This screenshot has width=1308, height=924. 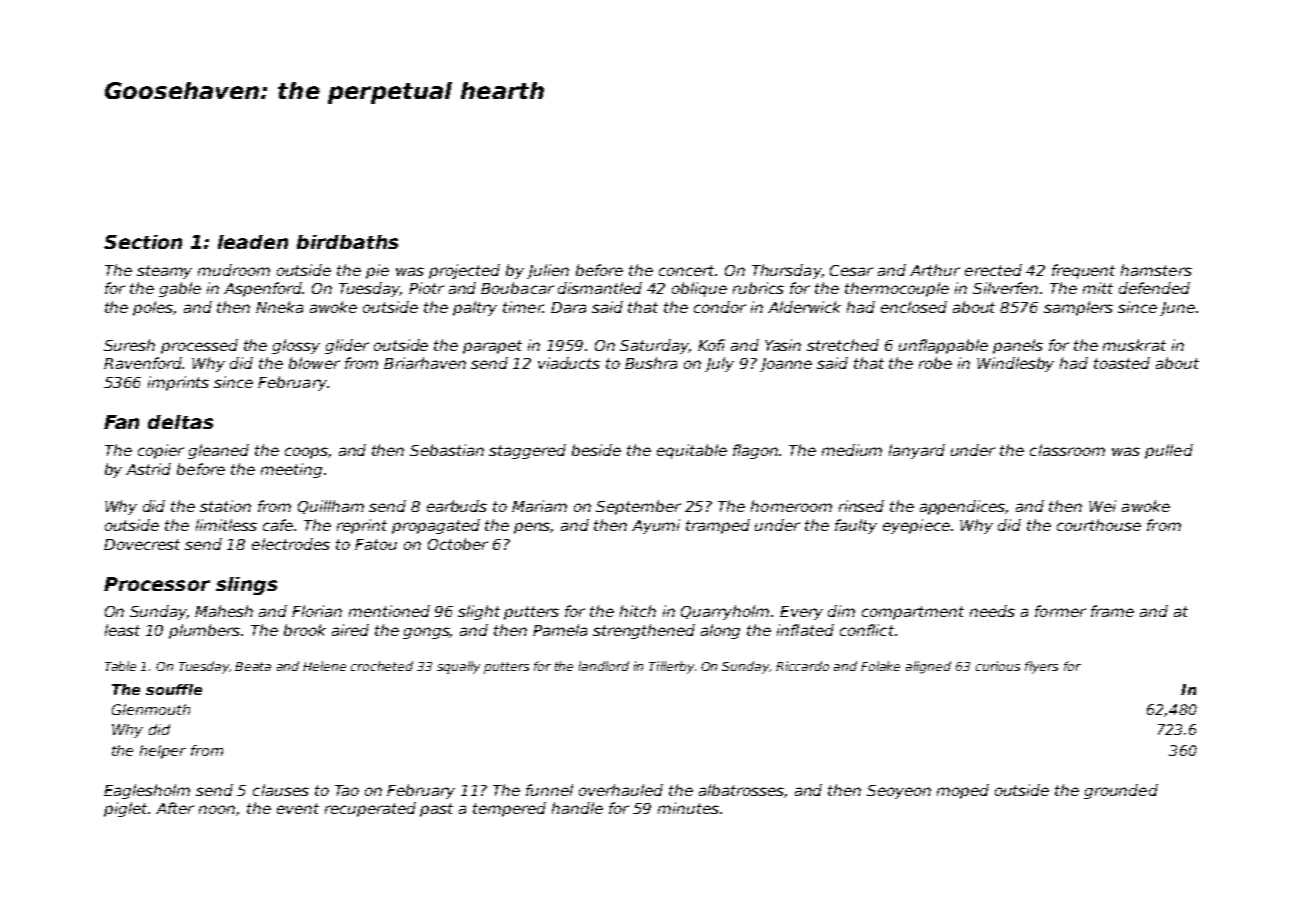 What do you see at coordinates (263, 289) in the screenshot?
I see `Aspenford` at bounding box center [263, 289].
